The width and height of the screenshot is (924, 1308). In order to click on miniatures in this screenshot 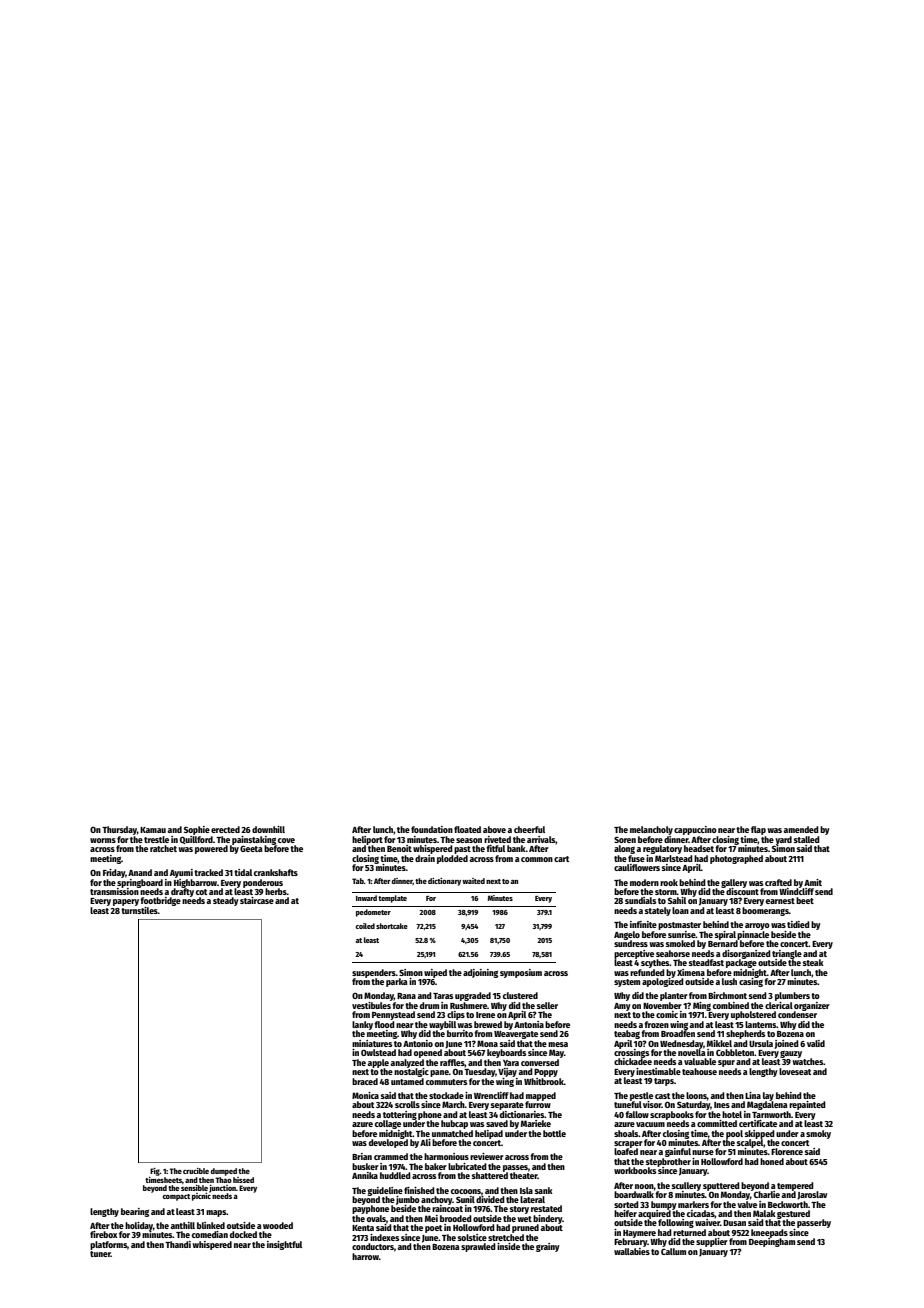, I will do `click(372, 1043)`.
